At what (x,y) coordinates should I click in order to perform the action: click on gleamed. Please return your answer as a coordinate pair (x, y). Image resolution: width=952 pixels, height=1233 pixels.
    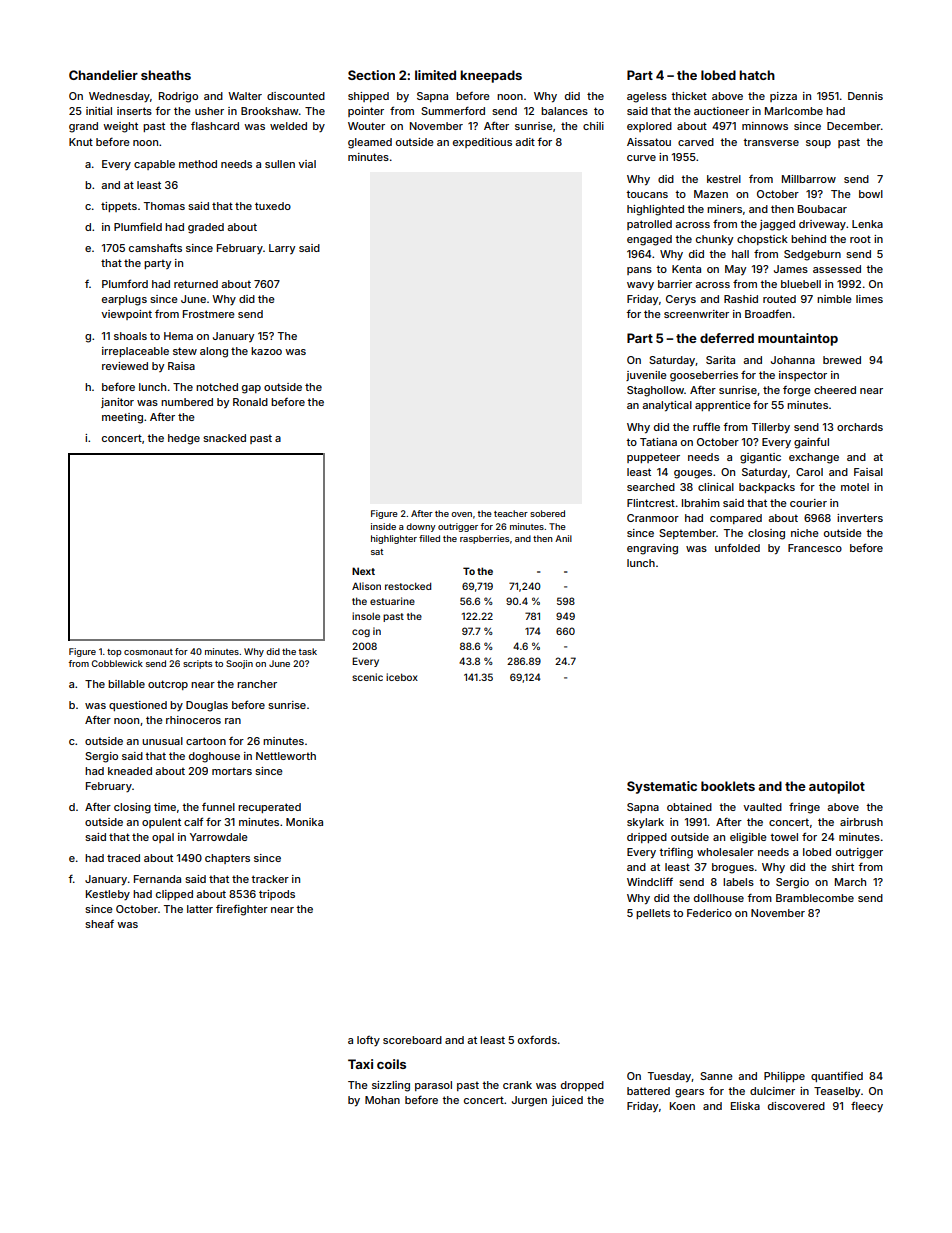
    Looking at the image, I should click on (370, 143).
